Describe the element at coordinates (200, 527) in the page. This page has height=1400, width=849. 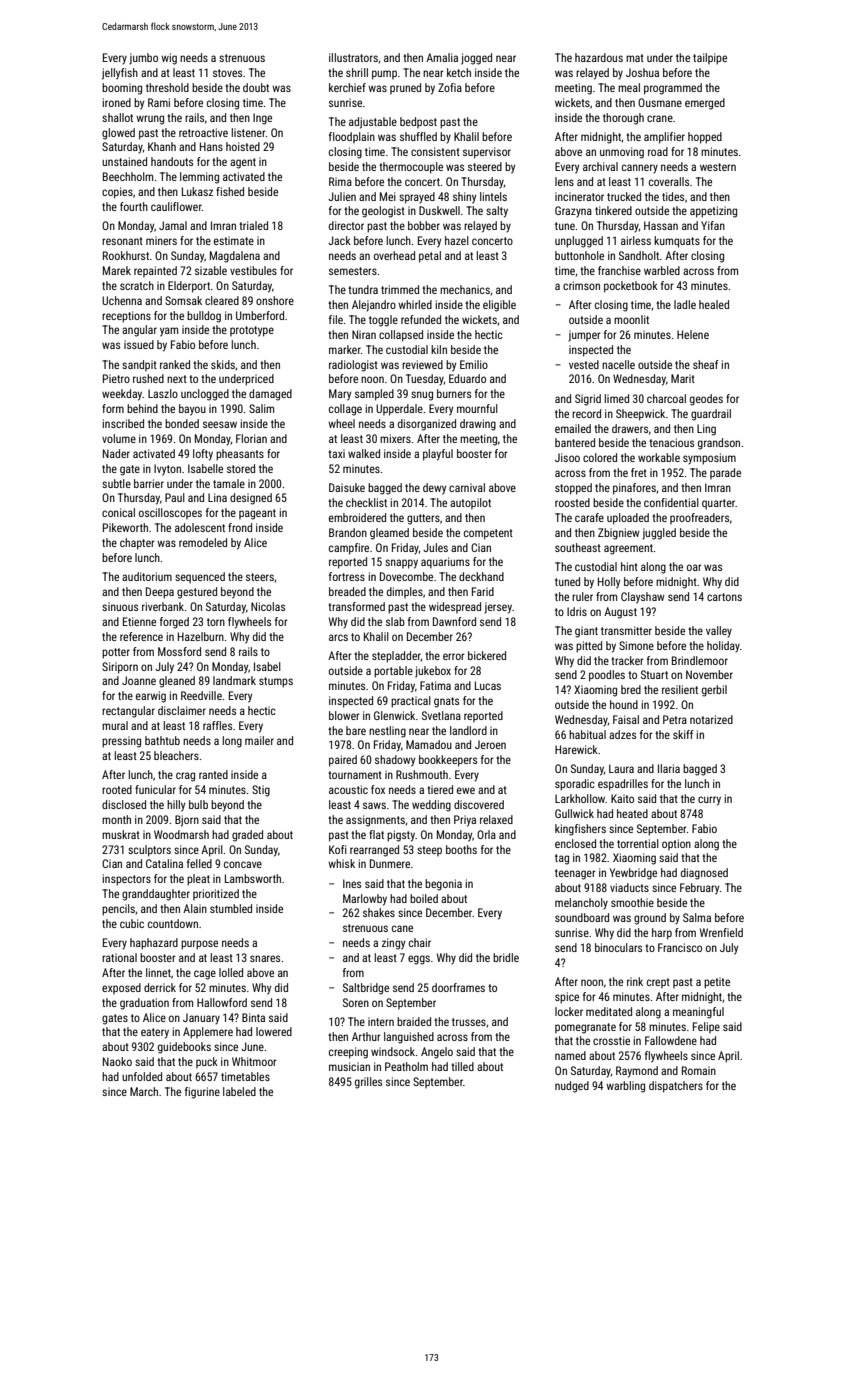
I see `adolescent` at that location.
